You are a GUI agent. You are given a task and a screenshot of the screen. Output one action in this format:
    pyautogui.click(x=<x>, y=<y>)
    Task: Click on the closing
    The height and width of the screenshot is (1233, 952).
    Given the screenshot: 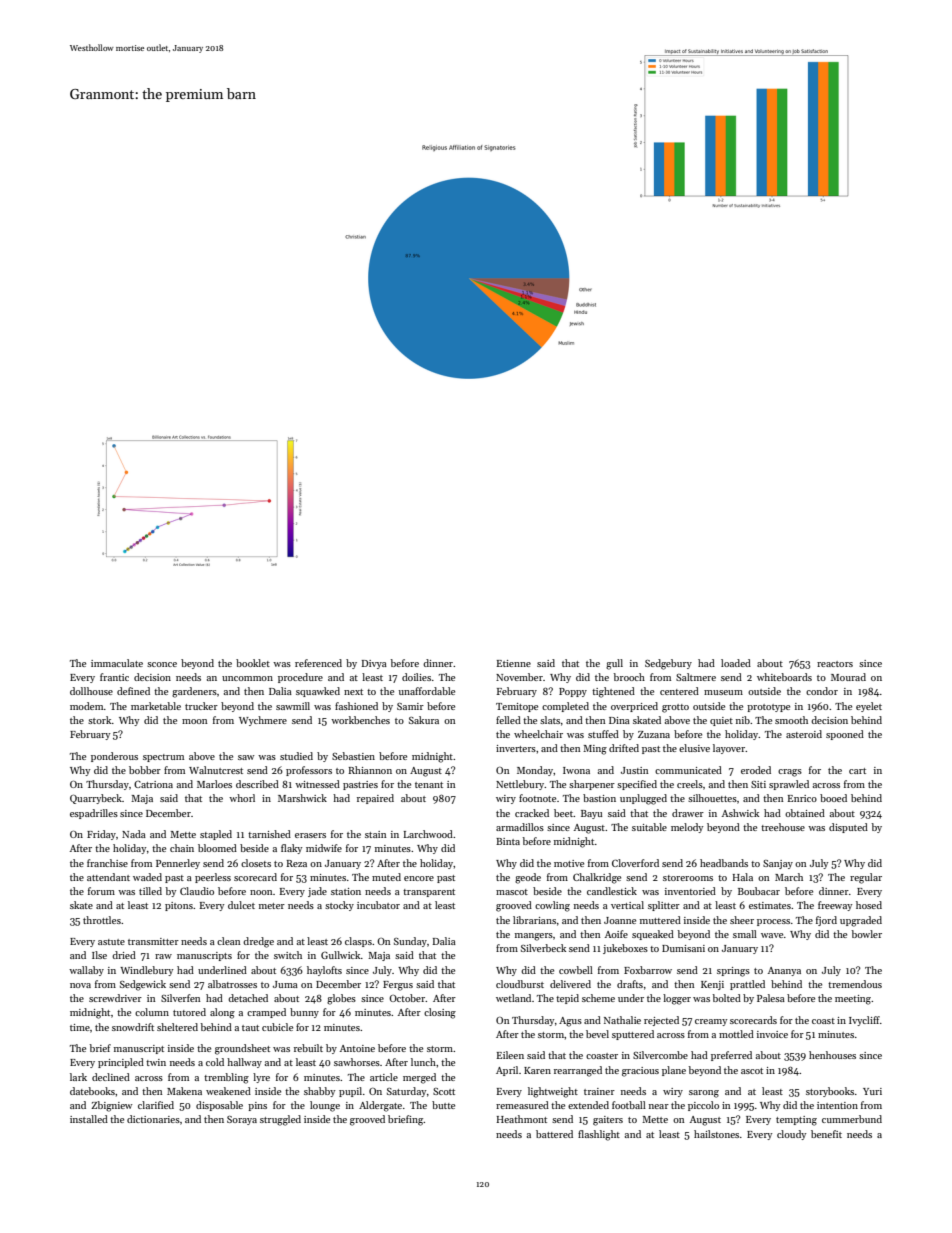 What is the action you would take?
    pyautogui.click(x=440, y=1013)
